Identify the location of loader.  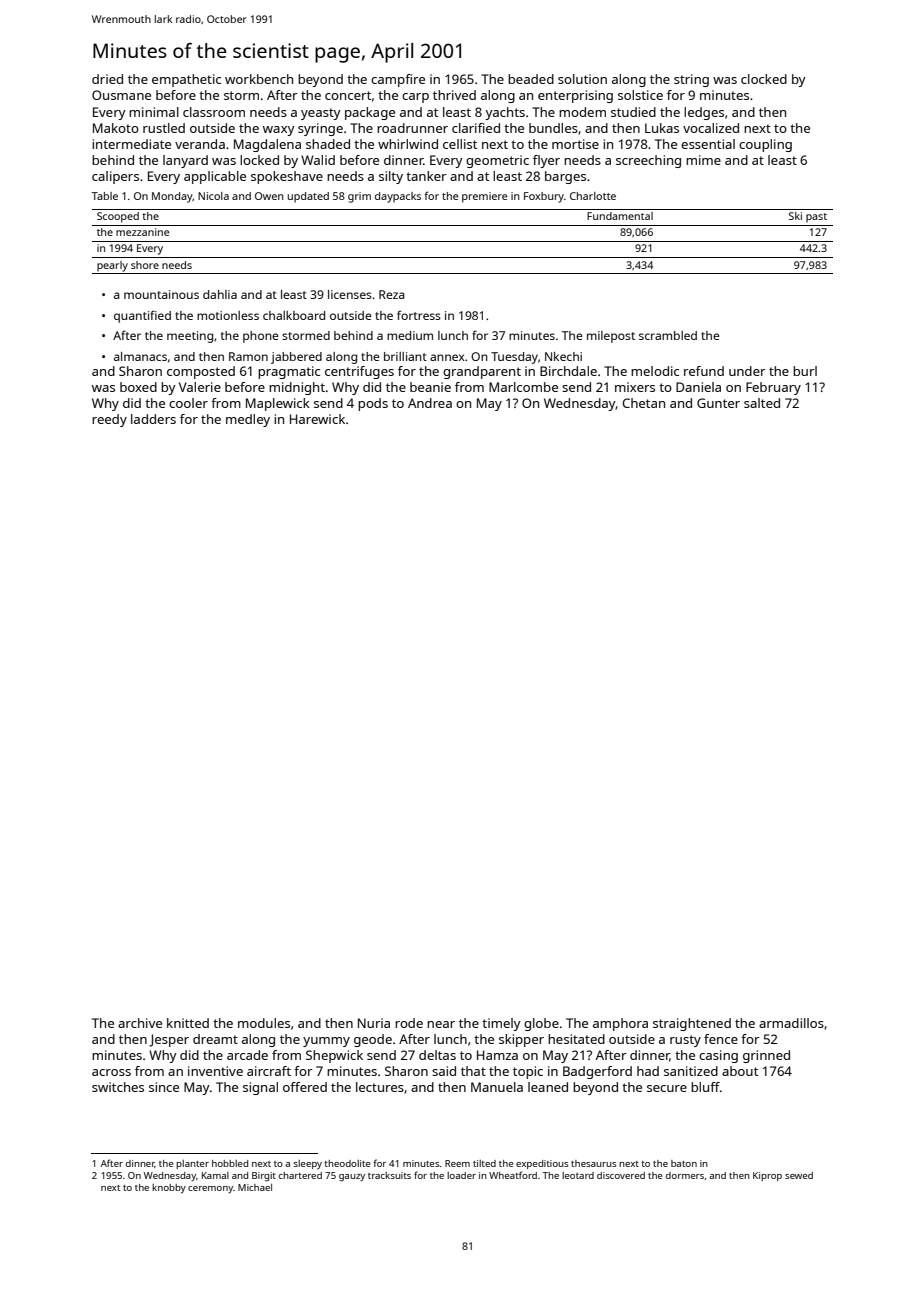
(461, 1175).
